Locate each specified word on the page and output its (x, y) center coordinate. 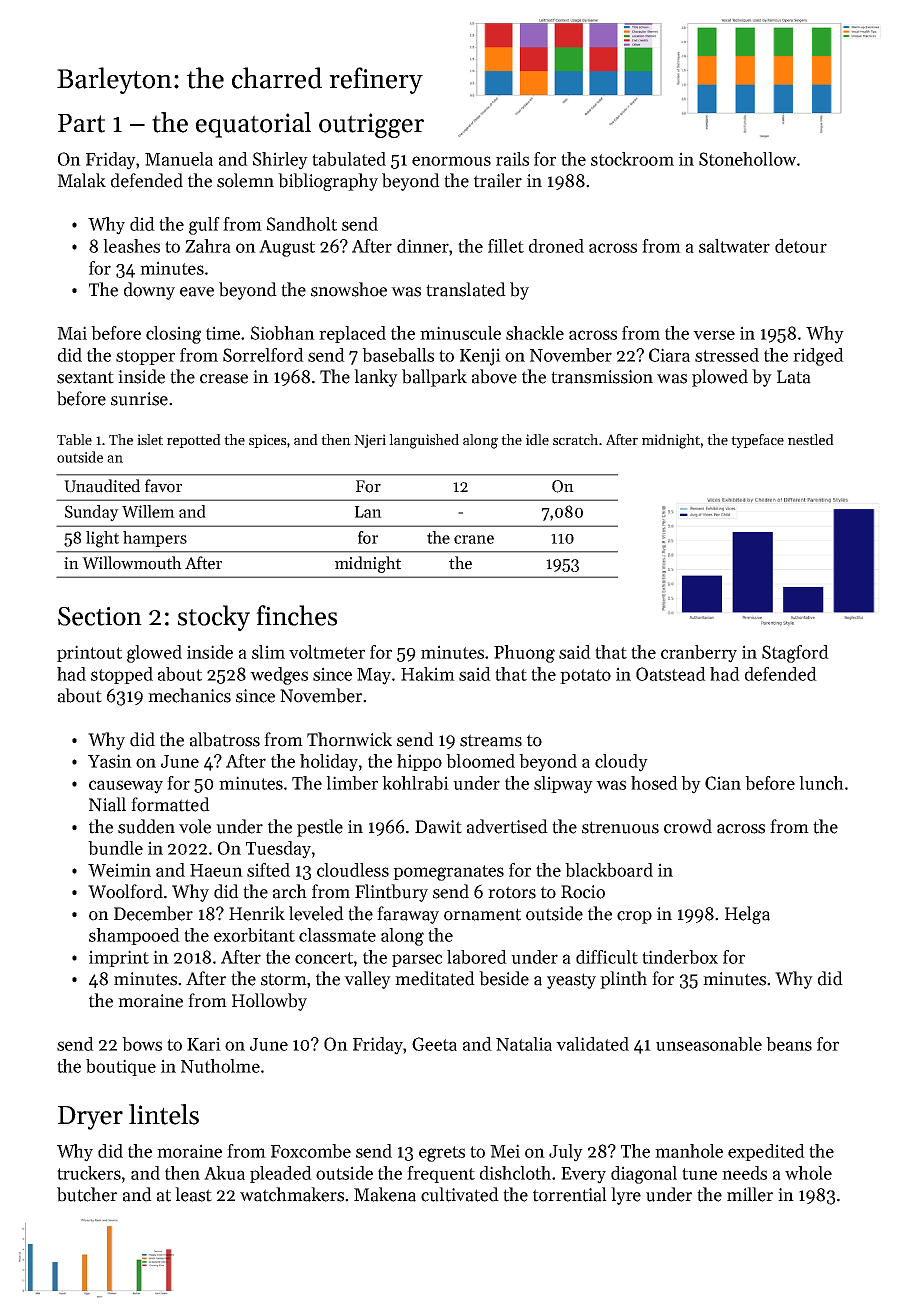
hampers (155, 539)
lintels (164, 1114)
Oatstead (671, 674)
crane (474, 539)
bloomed (480, 761)
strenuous (620, 827)
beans (789, 1044)
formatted (170, 804)
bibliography (328, 182)
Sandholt (302, 224)
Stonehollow (747, 159)
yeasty (571, 981)
